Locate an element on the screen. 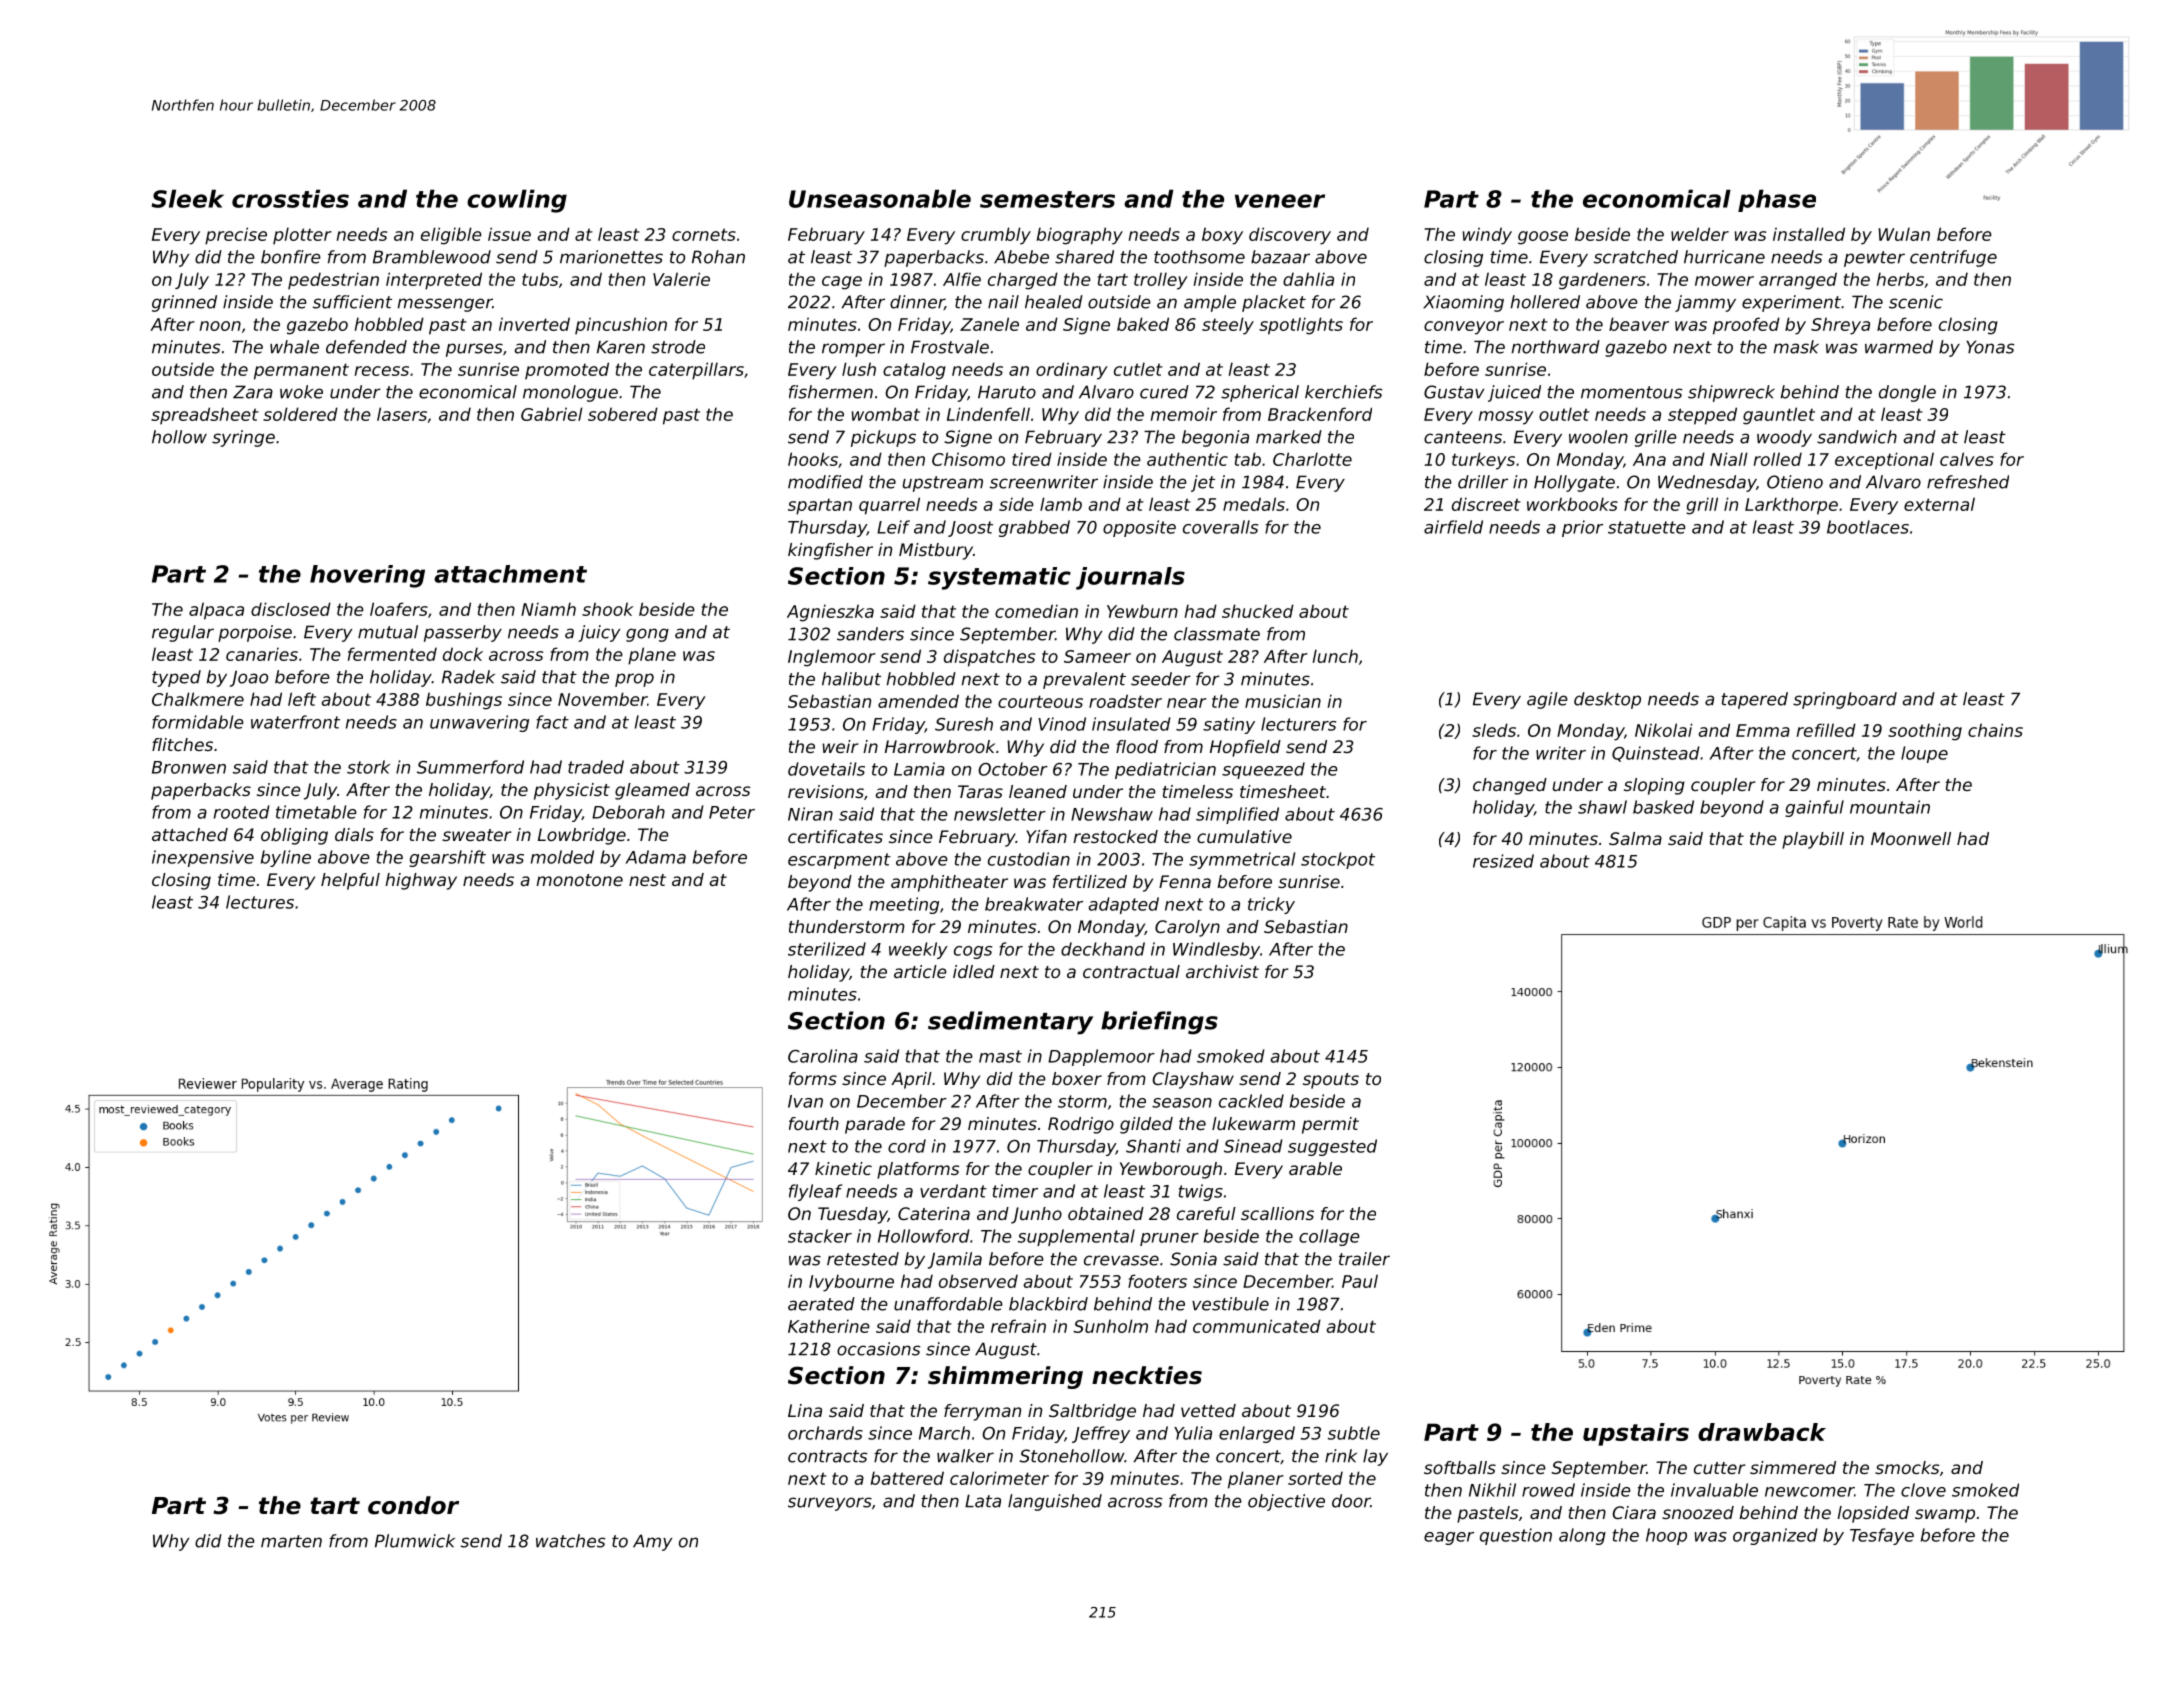  Brackenford is located at coordinates (1320, 414).
